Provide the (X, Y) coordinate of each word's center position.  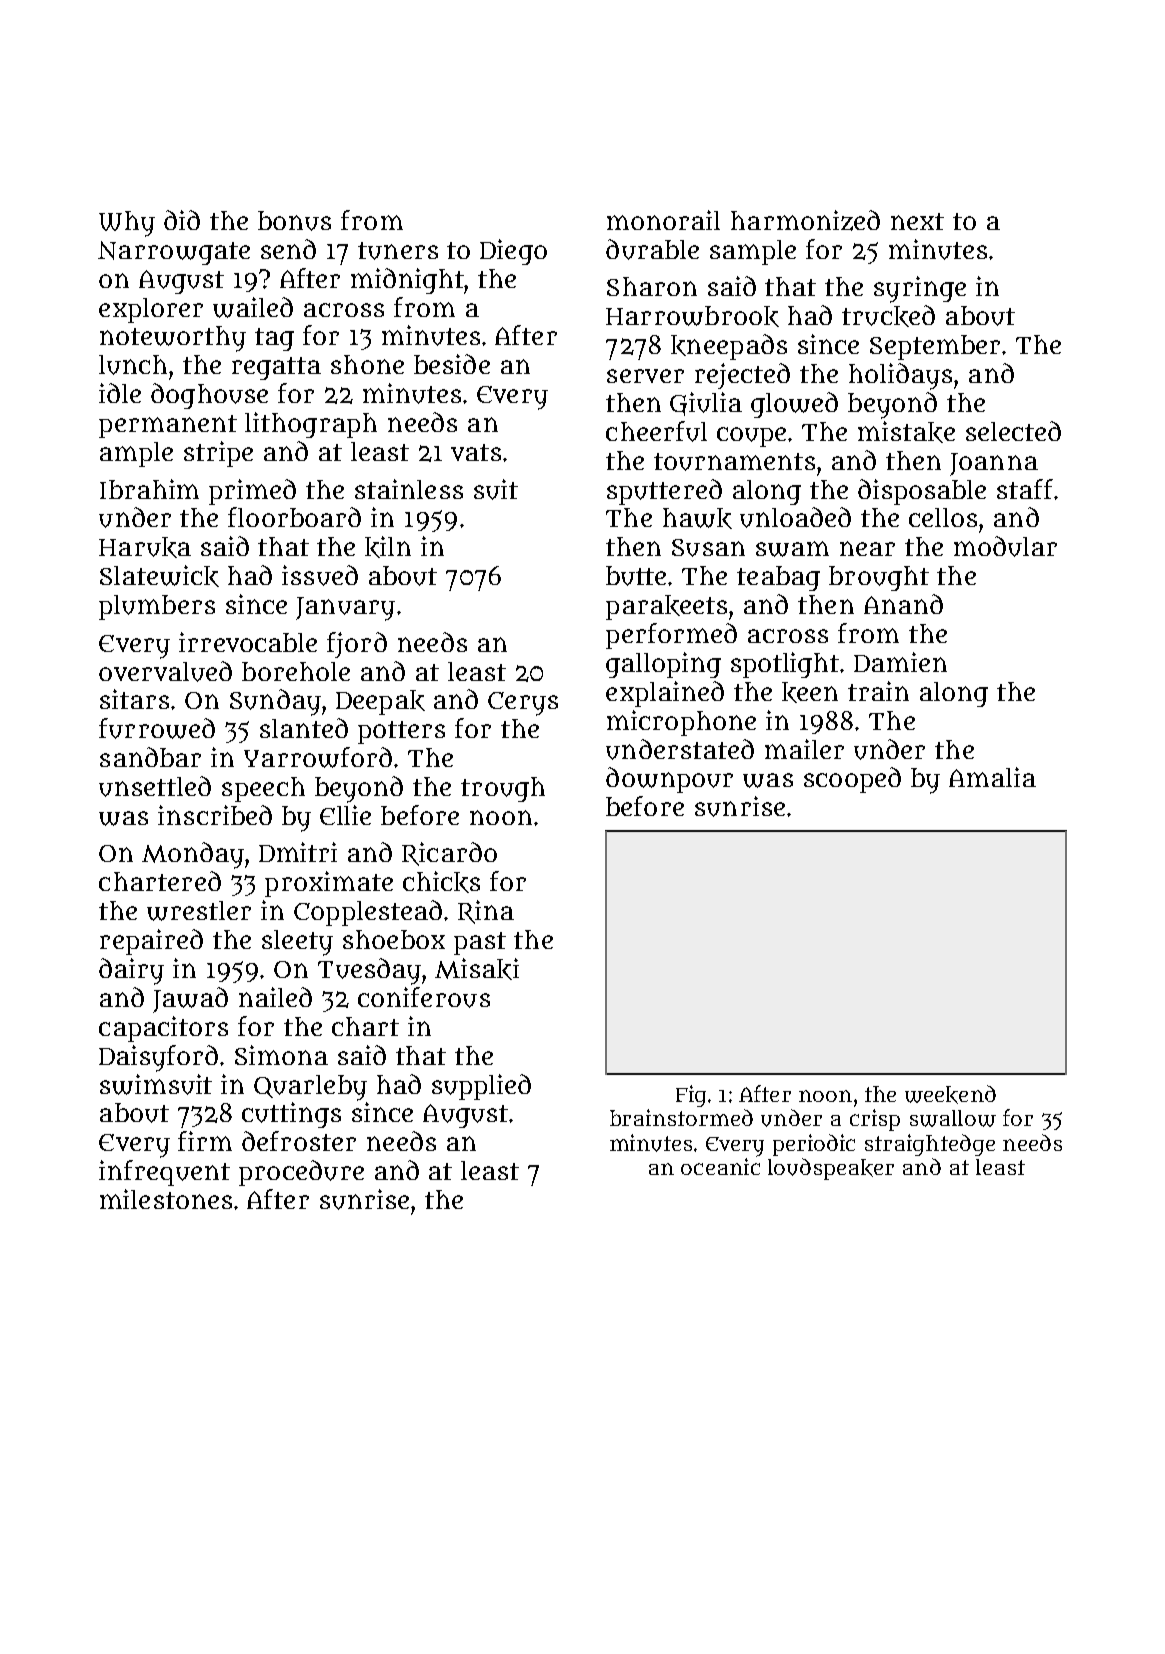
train (878, 691)
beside (452, 364)
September (935, 347)
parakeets (666, 607)
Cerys (523, 704)
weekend (950, 1094)
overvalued (165, 671)
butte (636, 576)
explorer (151, 310)
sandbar (150, 757)
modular (1005, 546)
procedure (301, 1173)
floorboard (294, 517)
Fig (691, 1096)
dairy (131, 971)
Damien (900, 662)
